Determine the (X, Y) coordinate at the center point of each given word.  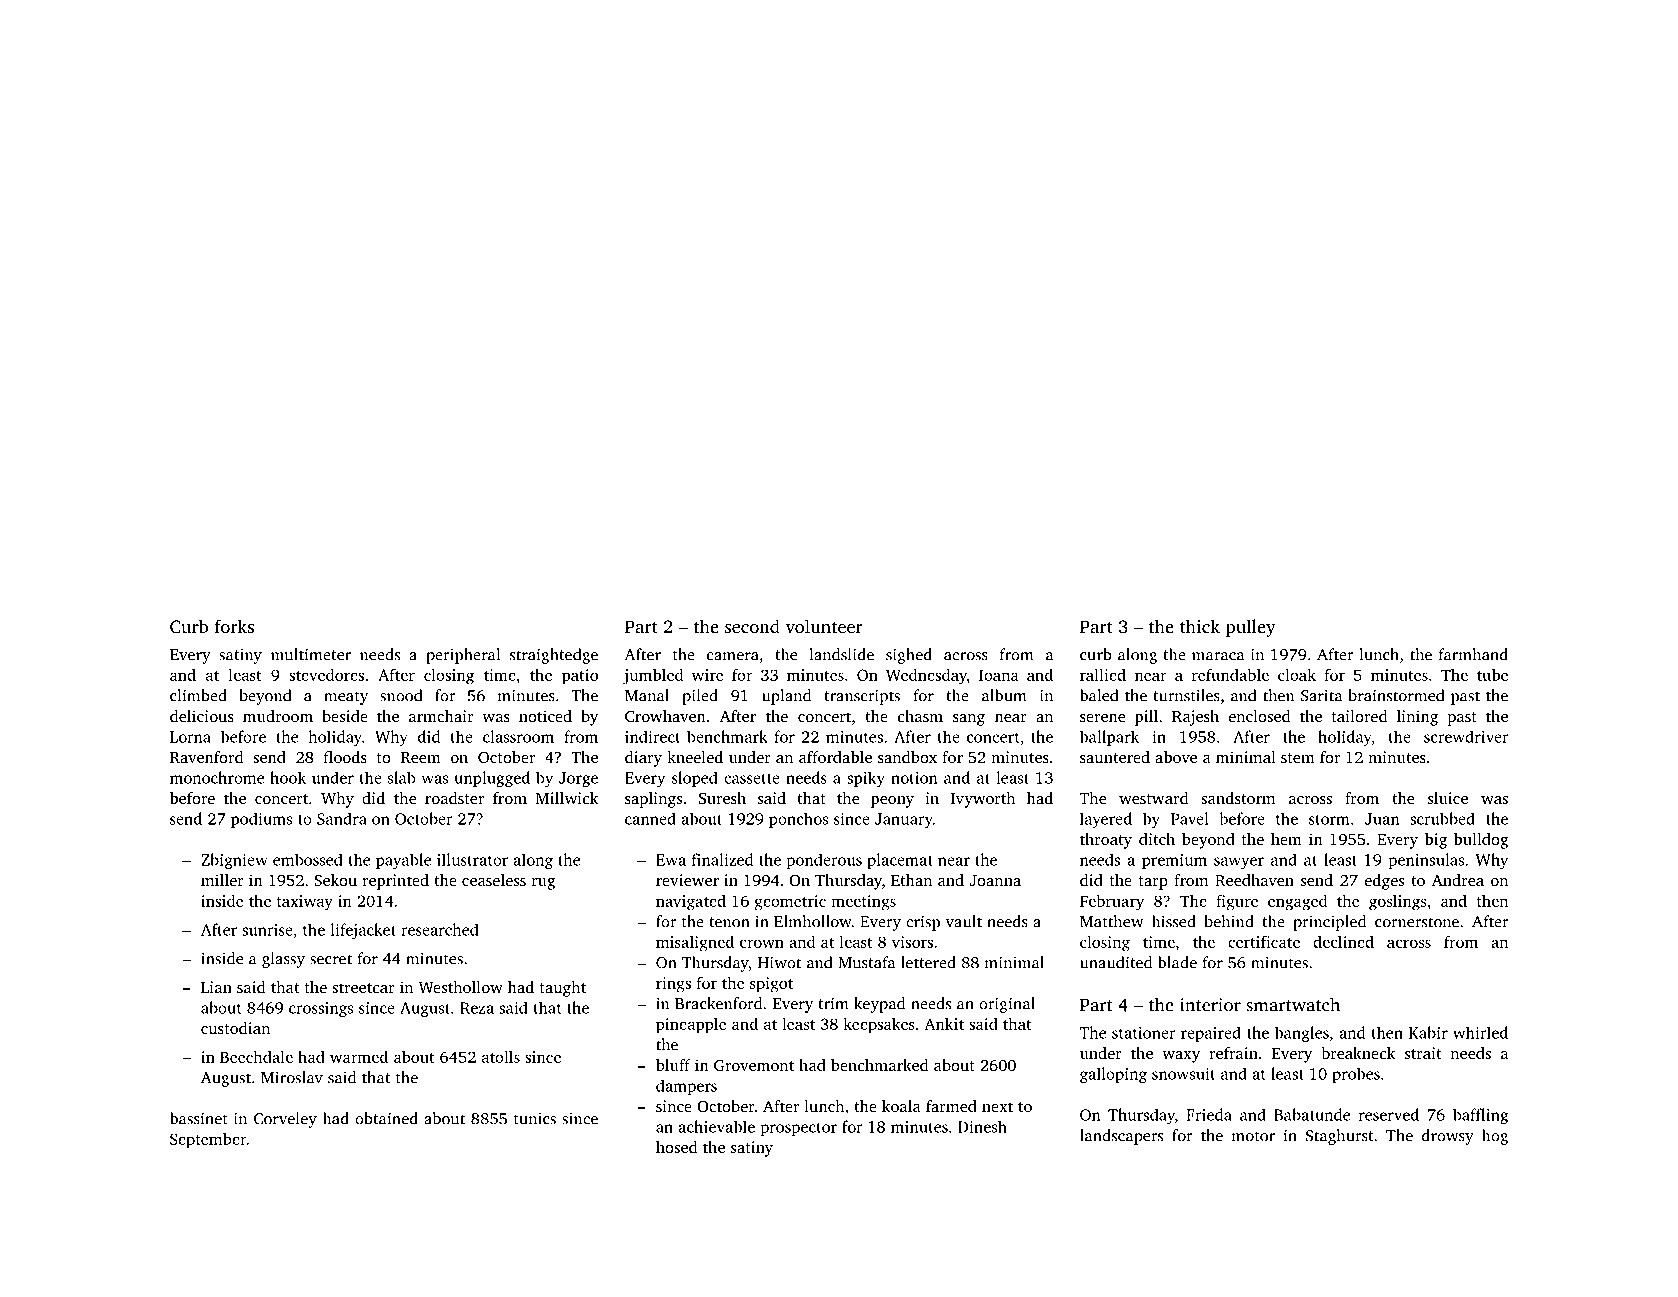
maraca (1218, 656)
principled (1329, 923)
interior (1210, 1005)
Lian (216, 987)
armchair (441, 716)
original (1007, 1005)
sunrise (267, 930)
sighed (909, 656)
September (208, 1140)
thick (1200, 626)
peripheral (463, 656)
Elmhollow (813, 921)
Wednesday (926, 676)
